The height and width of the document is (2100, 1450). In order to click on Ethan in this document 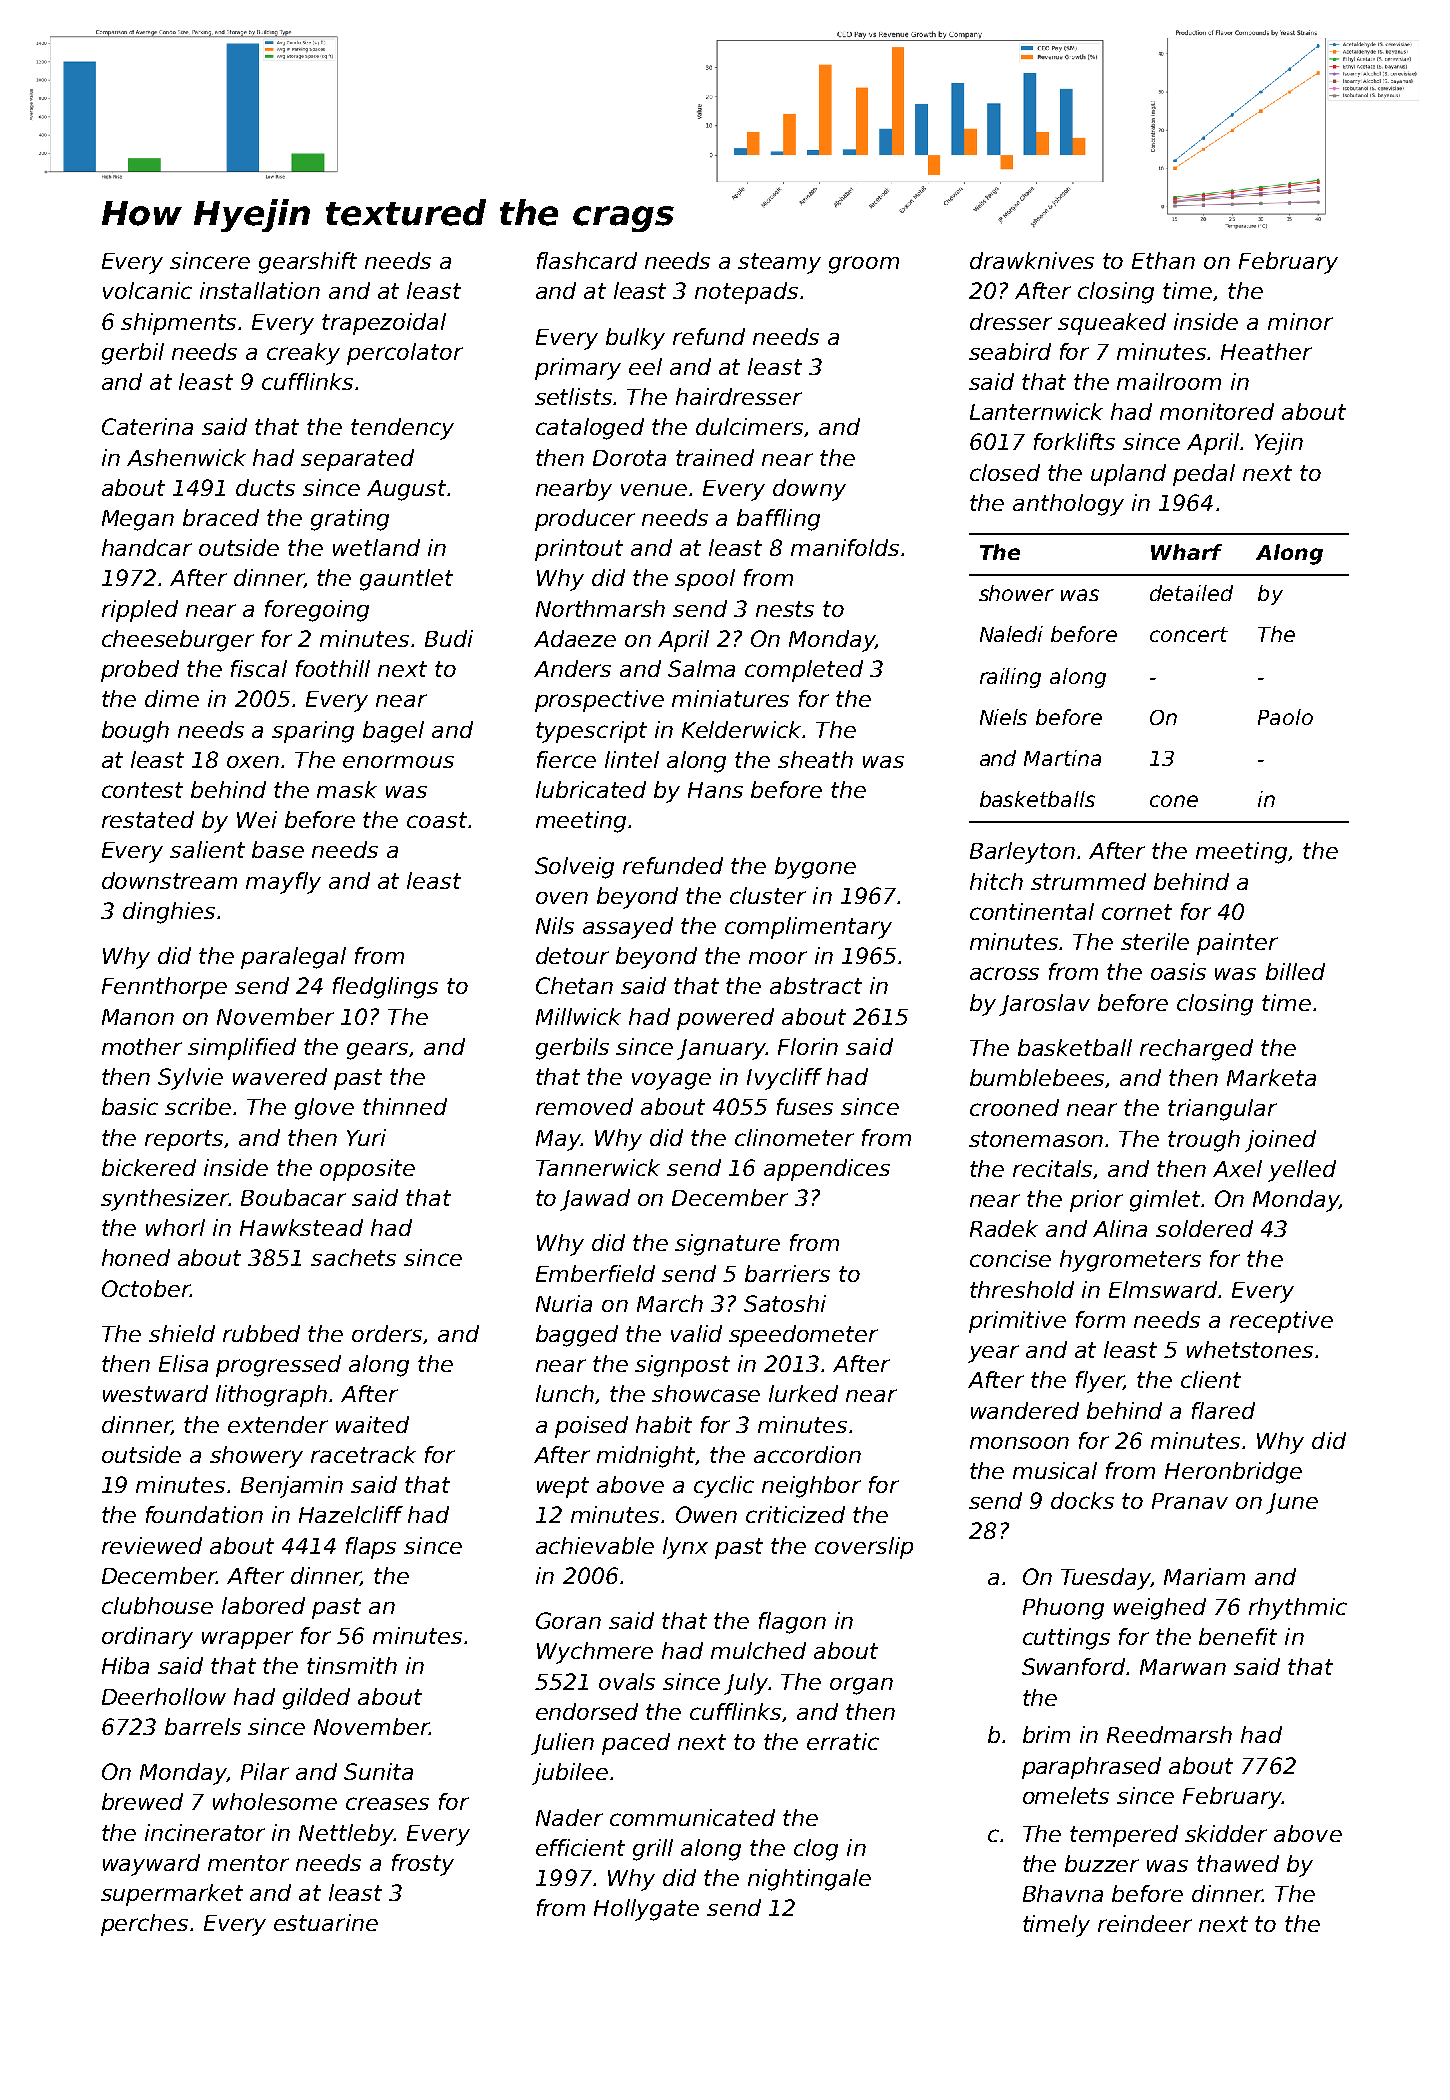, I will do `click(1163, 260)`.
